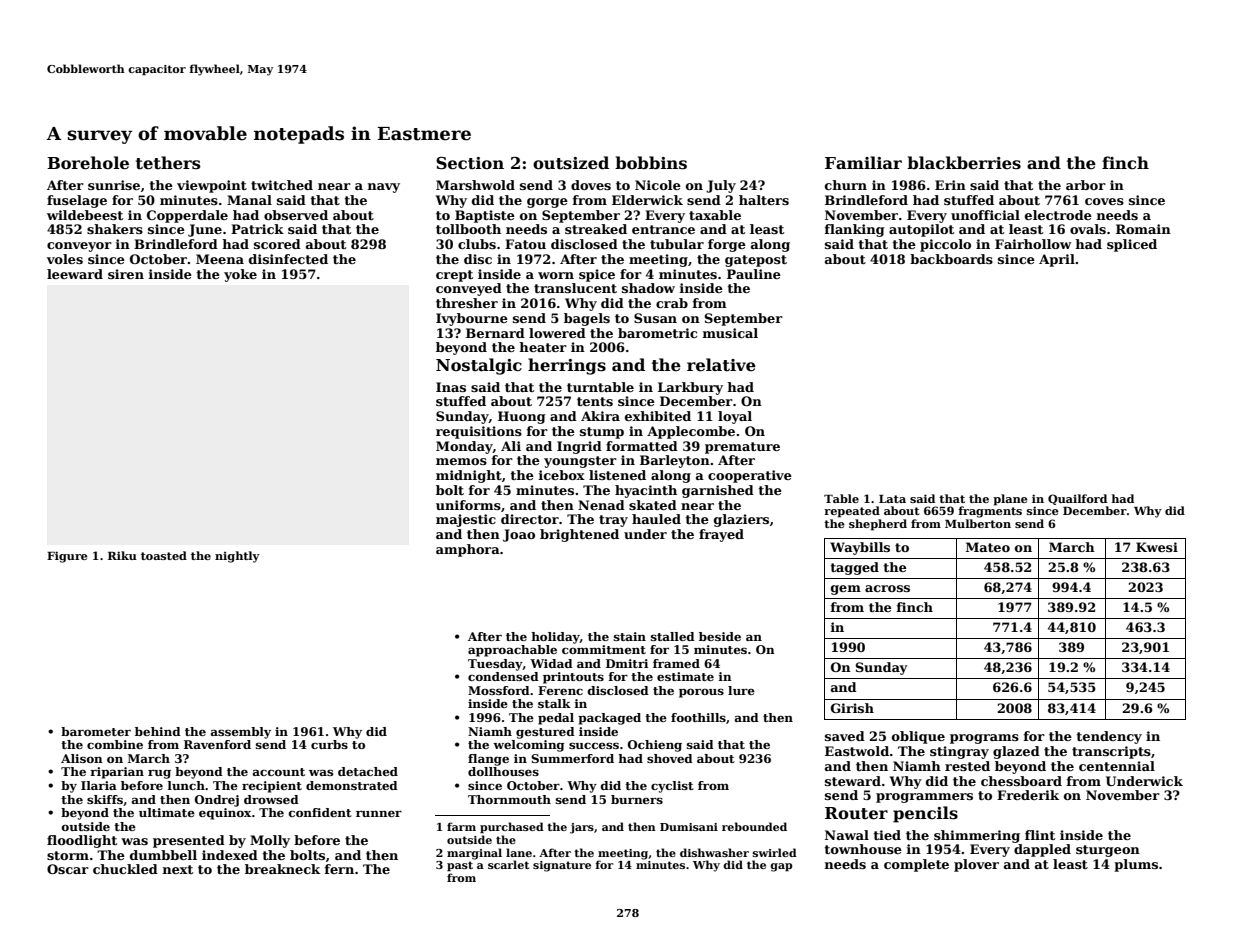 Image resolution: width=1233 pixels, height=952 pixels. I want to click on Riku, so click(122, 555).
